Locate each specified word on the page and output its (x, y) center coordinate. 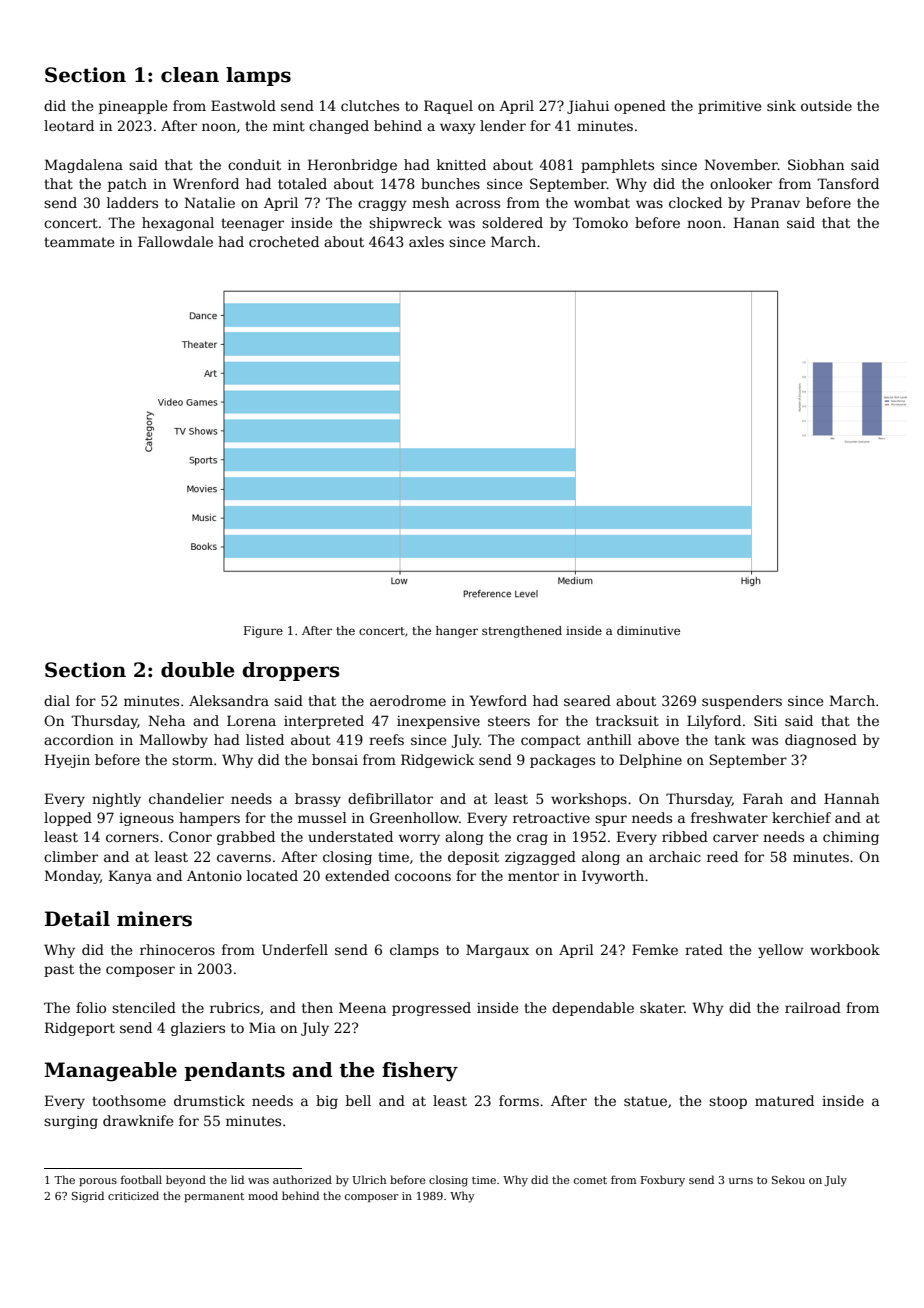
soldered (512, 222)
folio (91, 1007)
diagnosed (821, 741)
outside (826, 105)
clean (190, 75)
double (197, 670)
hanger (457, 632)
